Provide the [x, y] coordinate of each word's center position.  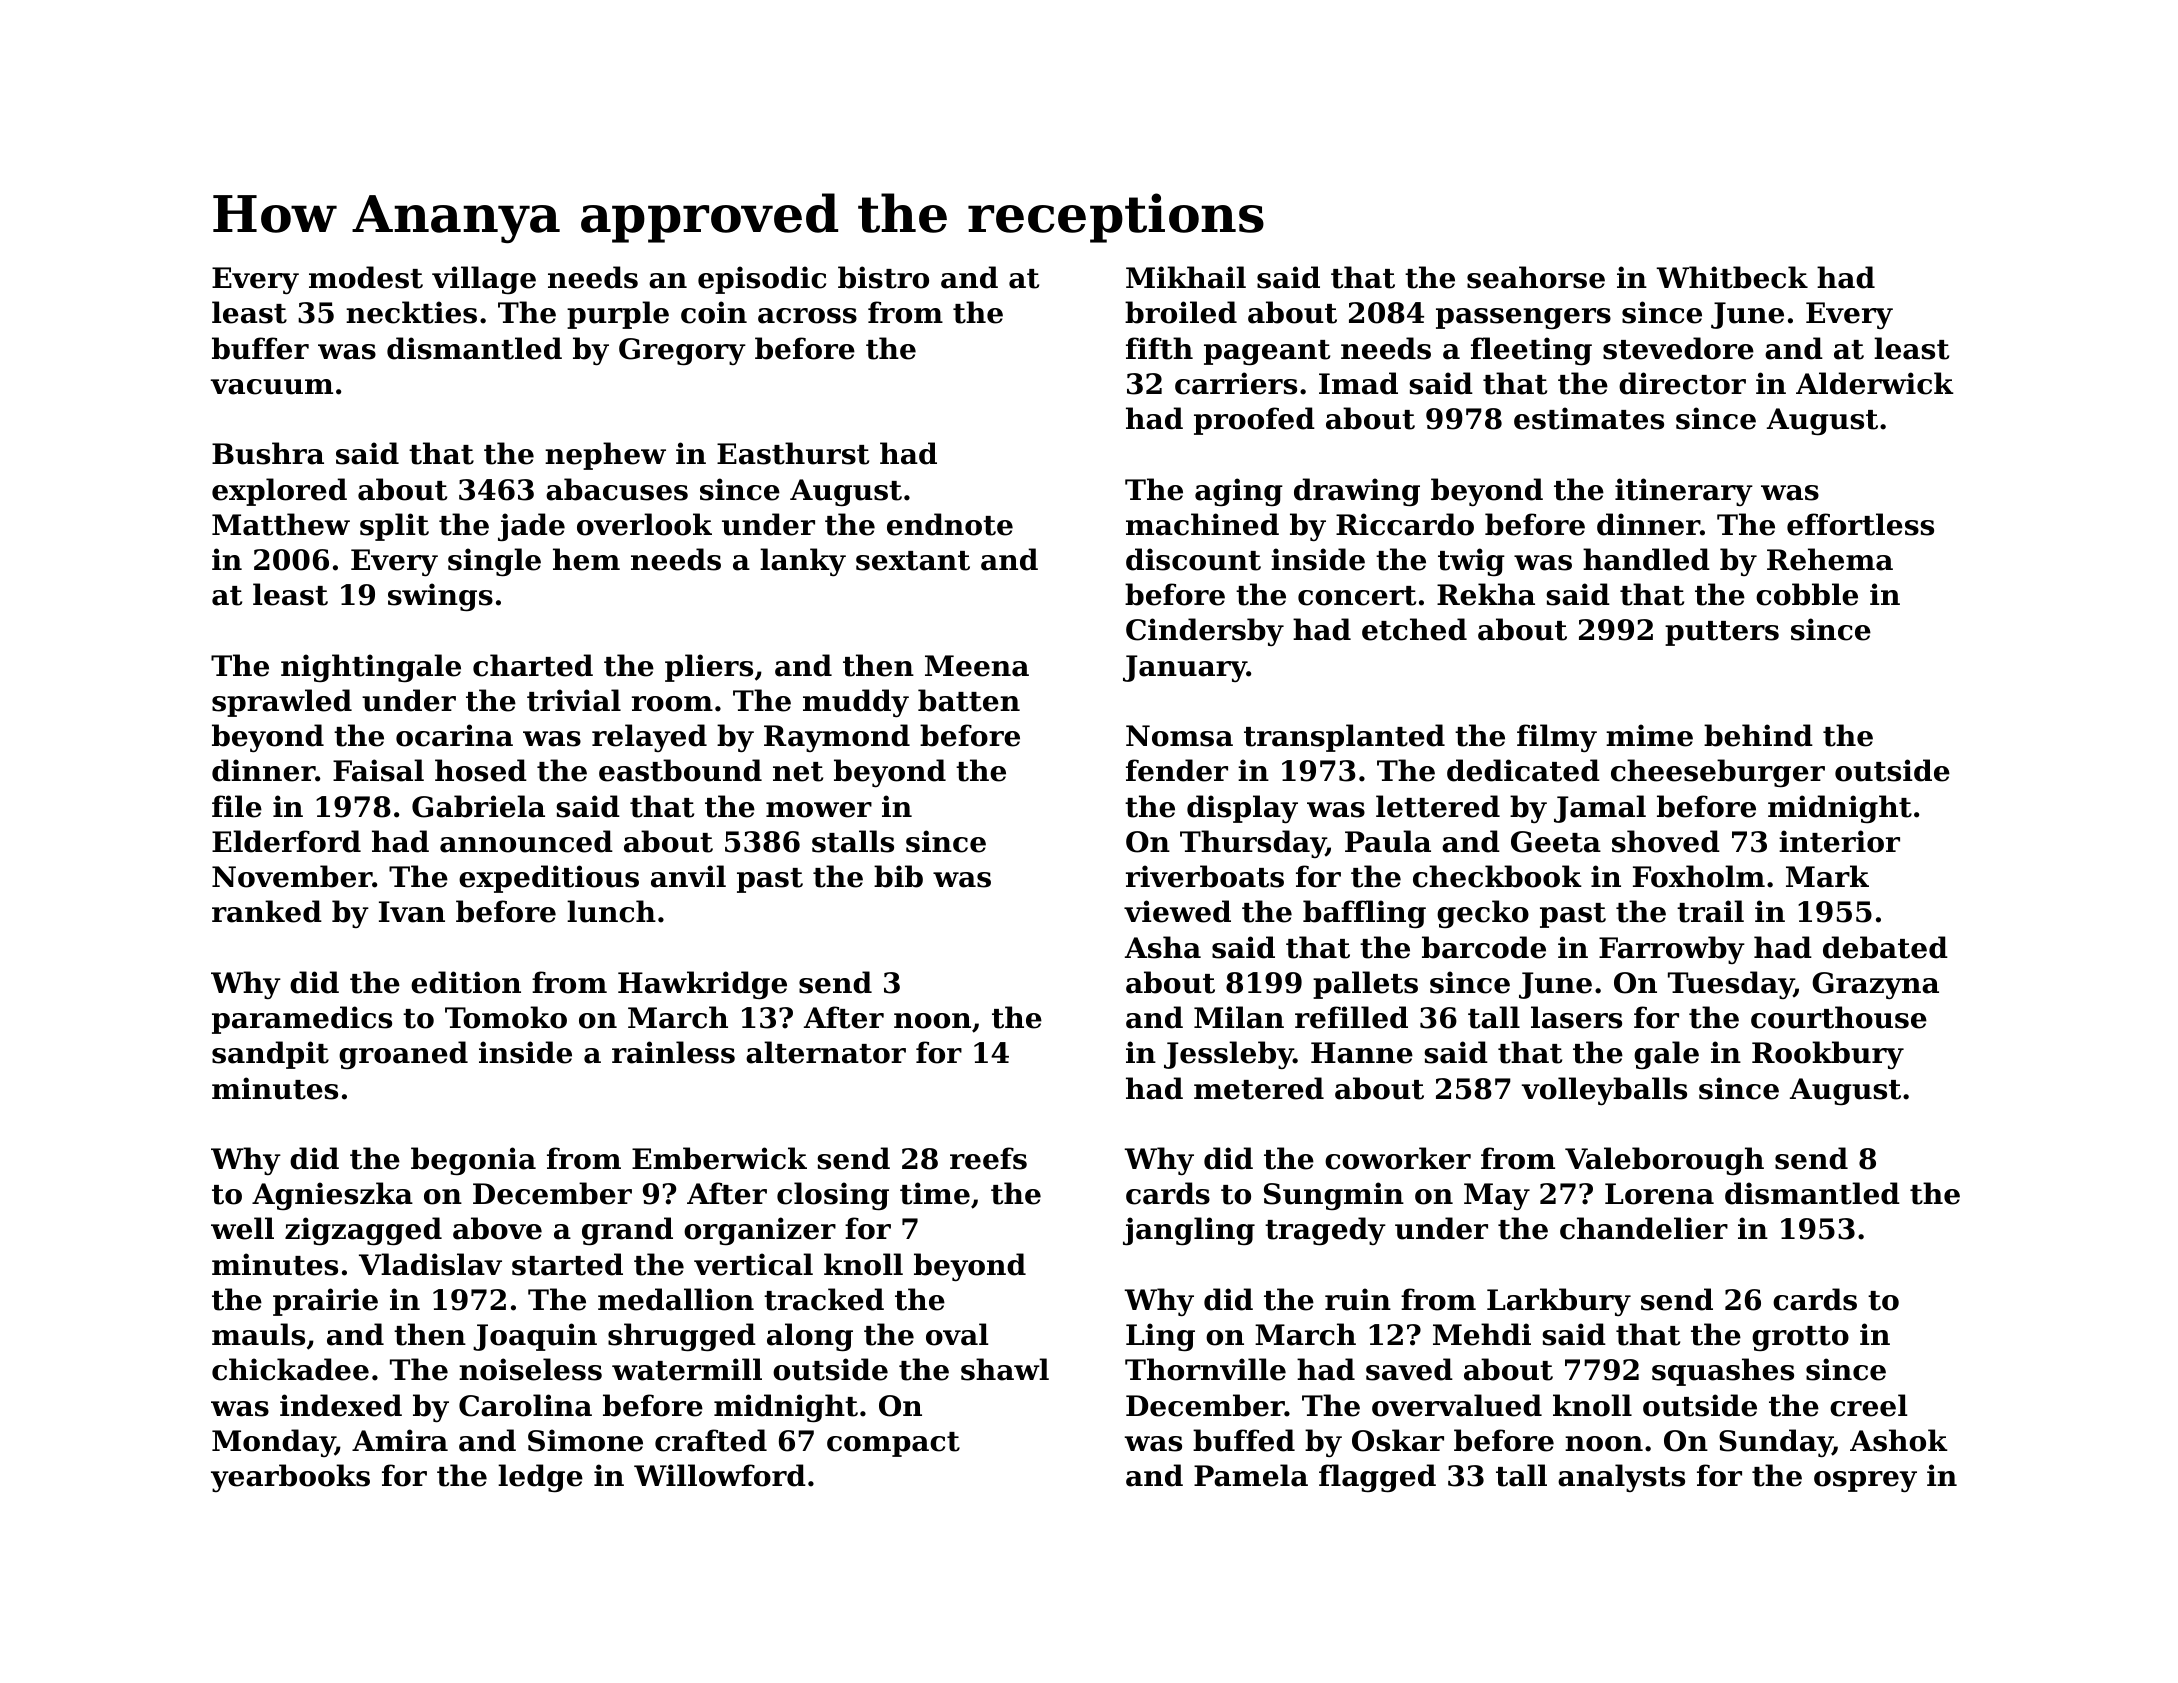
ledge [540, 1478]
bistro [883, 277]
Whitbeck [1732, 277]
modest [366, 277]
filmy [1557, 738]
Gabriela [478, 806]
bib [898, 876]
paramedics [302, 1020]
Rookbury [1828, 1055]
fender [1177, 770]
